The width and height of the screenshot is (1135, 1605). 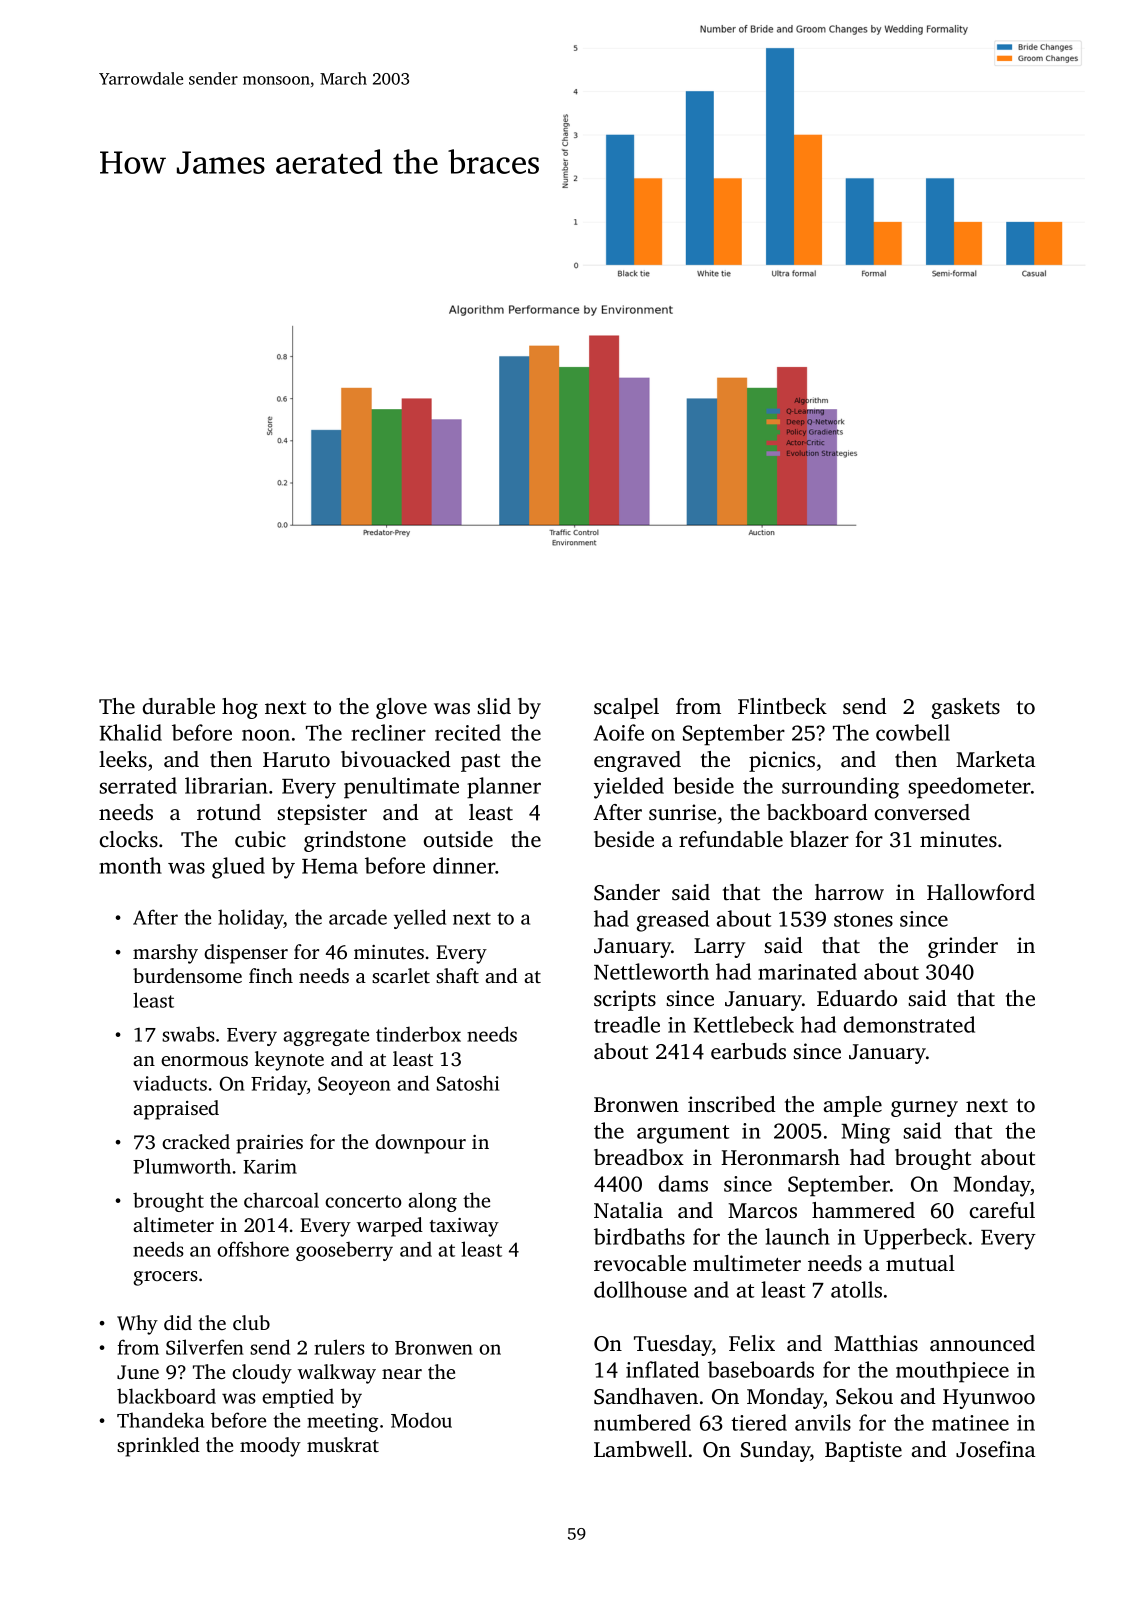 I want to click on gurney, so click(x=924, y=1109).
